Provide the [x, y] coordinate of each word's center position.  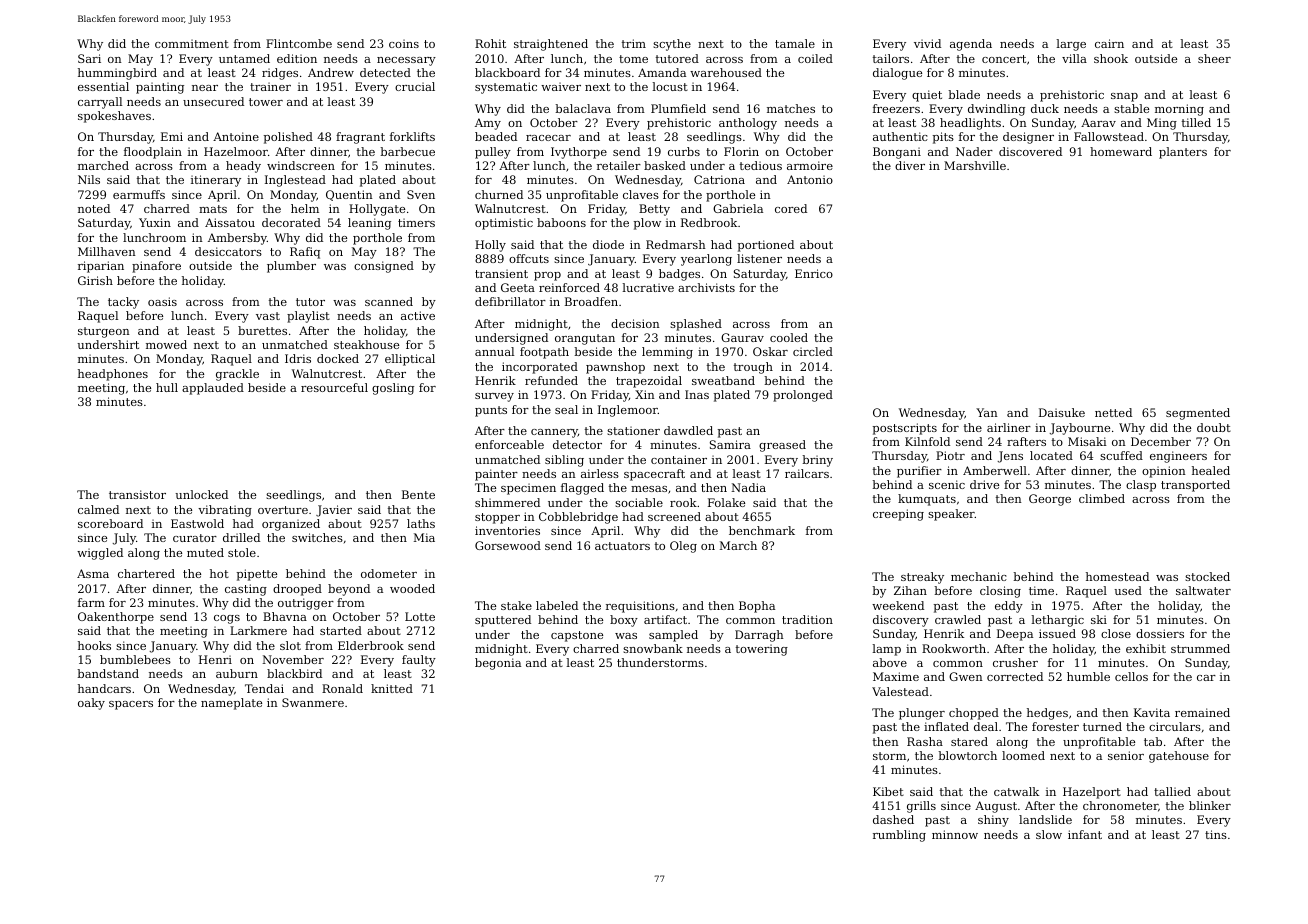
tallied [1172, 791]
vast [268, 316]
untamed [244, 58]
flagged [582, 489]
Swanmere [313, 702]
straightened [551, 45]
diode [608, 244]
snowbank [653, 648]
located [1051, 455]
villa [1074, 58]
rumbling [899, 836]
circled [813, 351]
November [293, 659]
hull [167, 387]
